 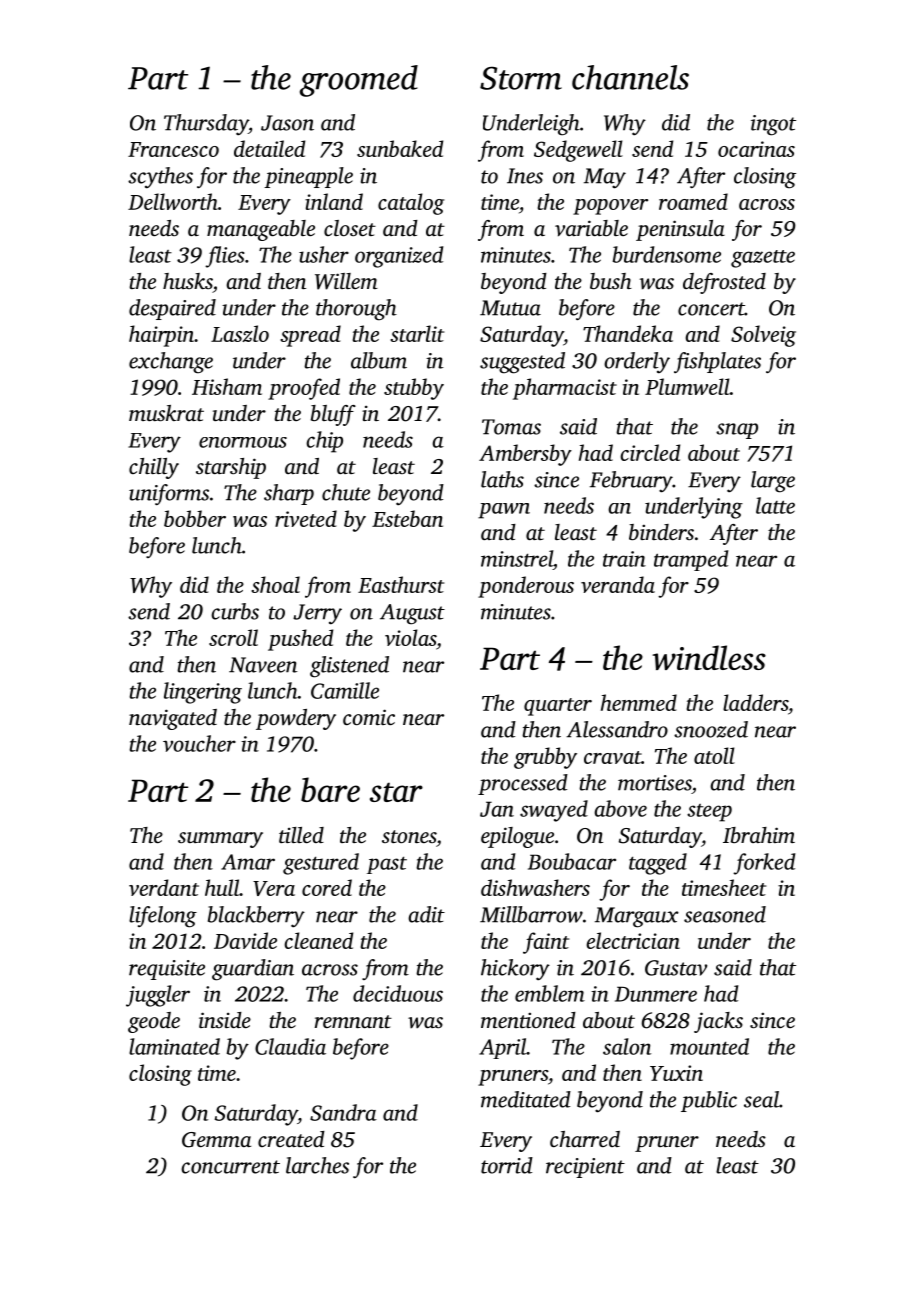 I want to click on forked, so click(x=764, y=864).
